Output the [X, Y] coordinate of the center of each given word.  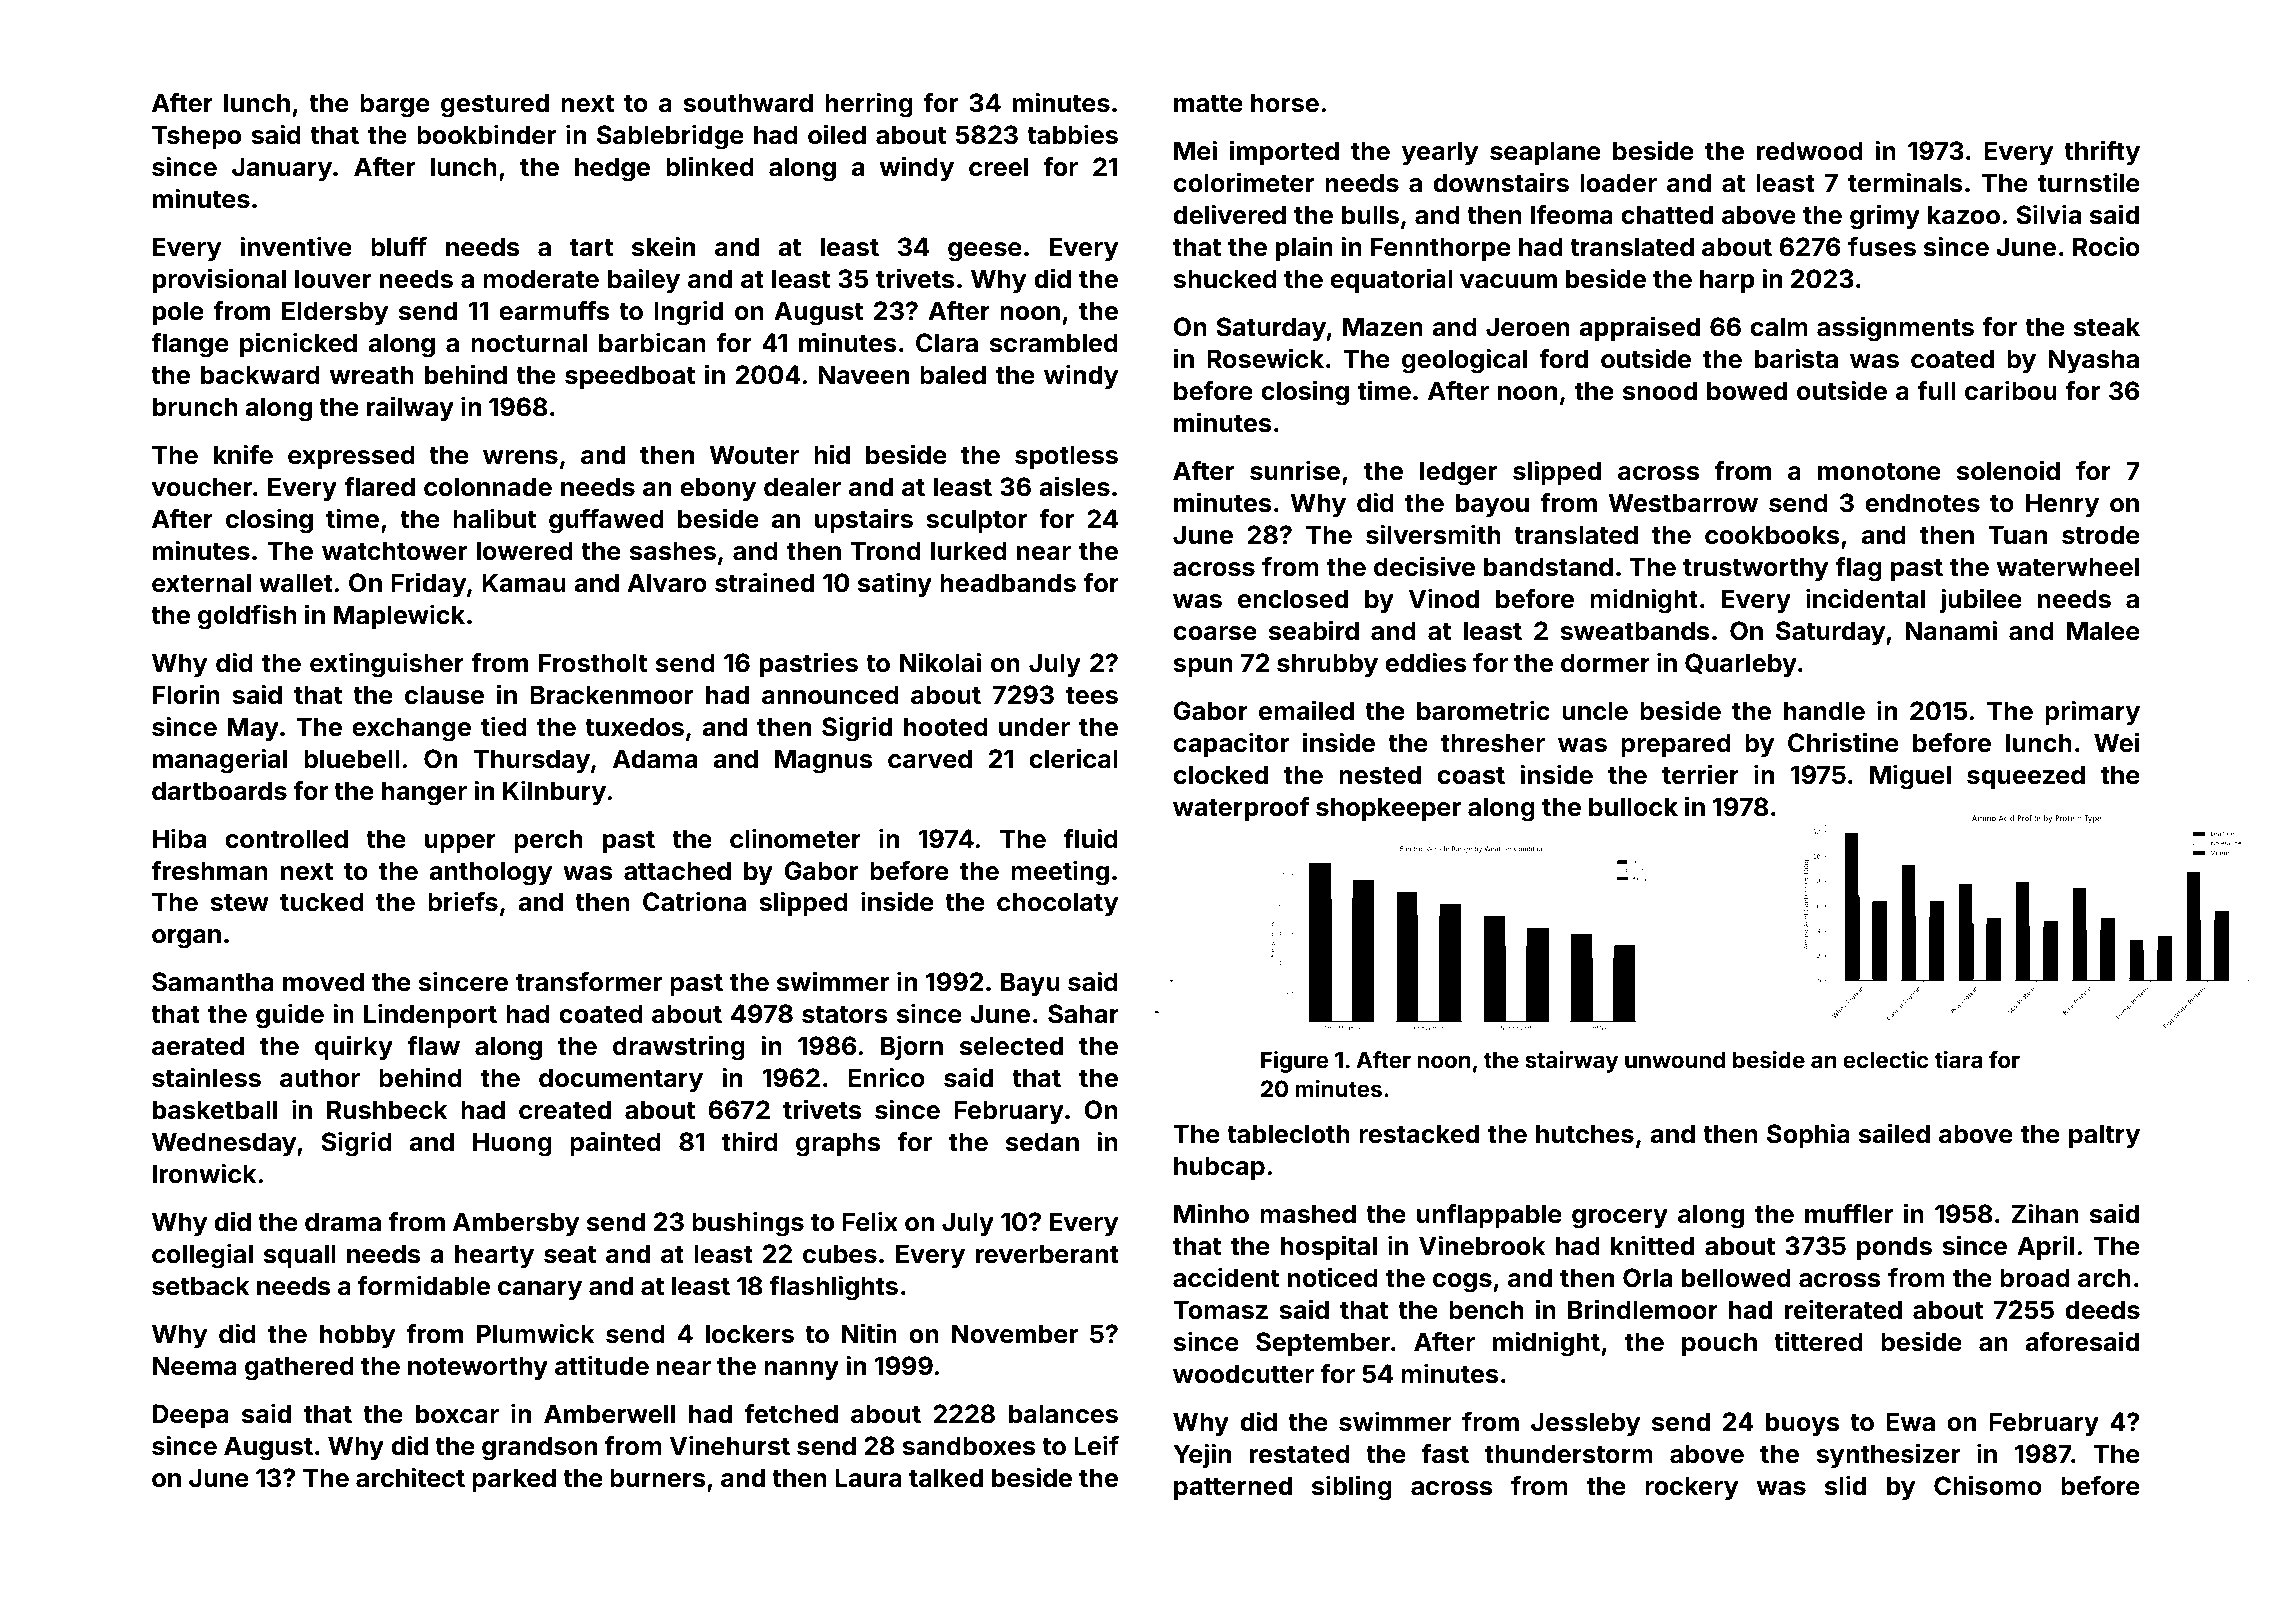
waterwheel [2068, 567]
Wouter [754, 455]
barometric [1483, 710]
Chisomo [1988, 1485]
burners [658, 1478]
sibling [1352, 1488]
